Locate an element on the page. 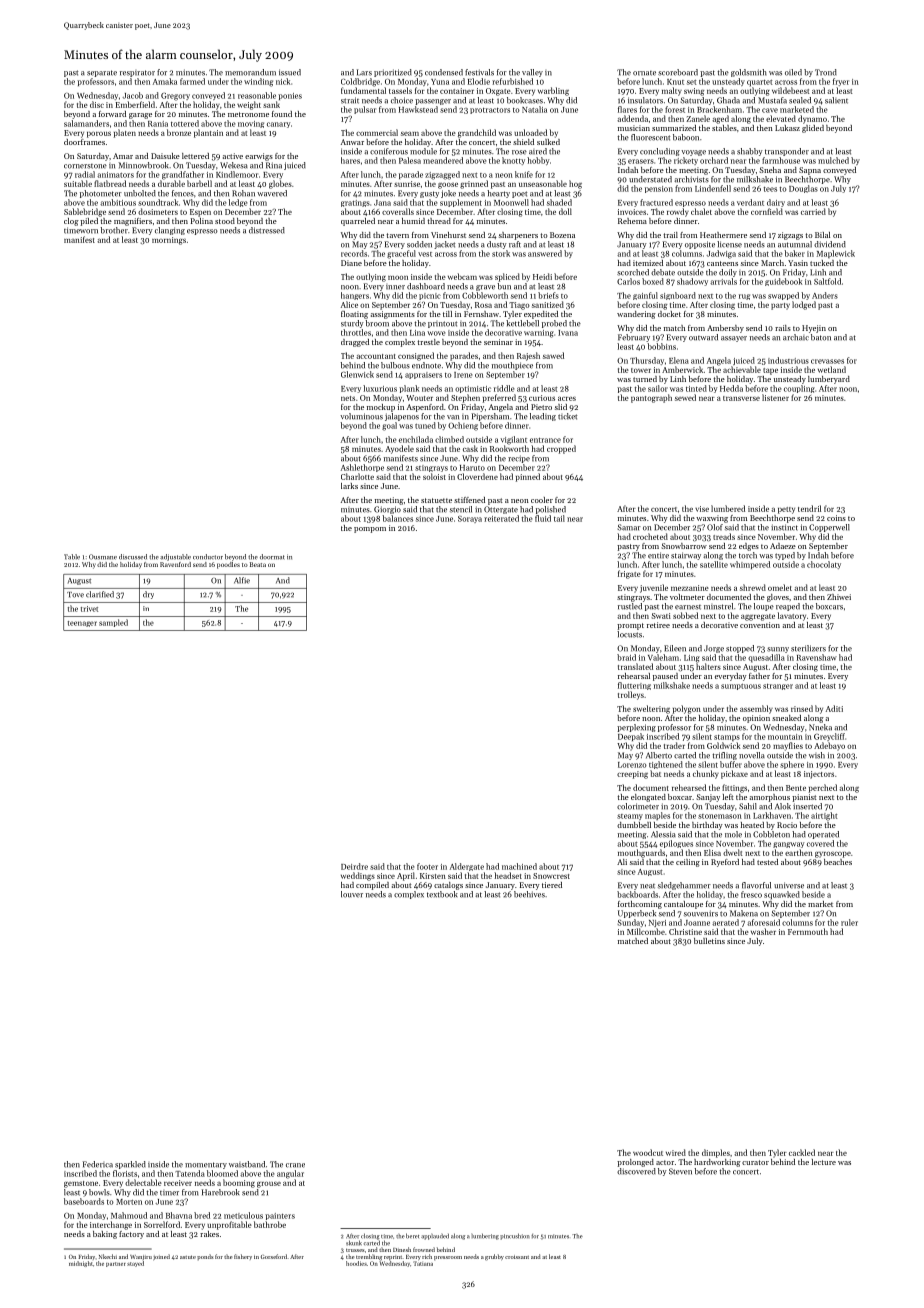  Lars is located at coordinates (364, 72).
